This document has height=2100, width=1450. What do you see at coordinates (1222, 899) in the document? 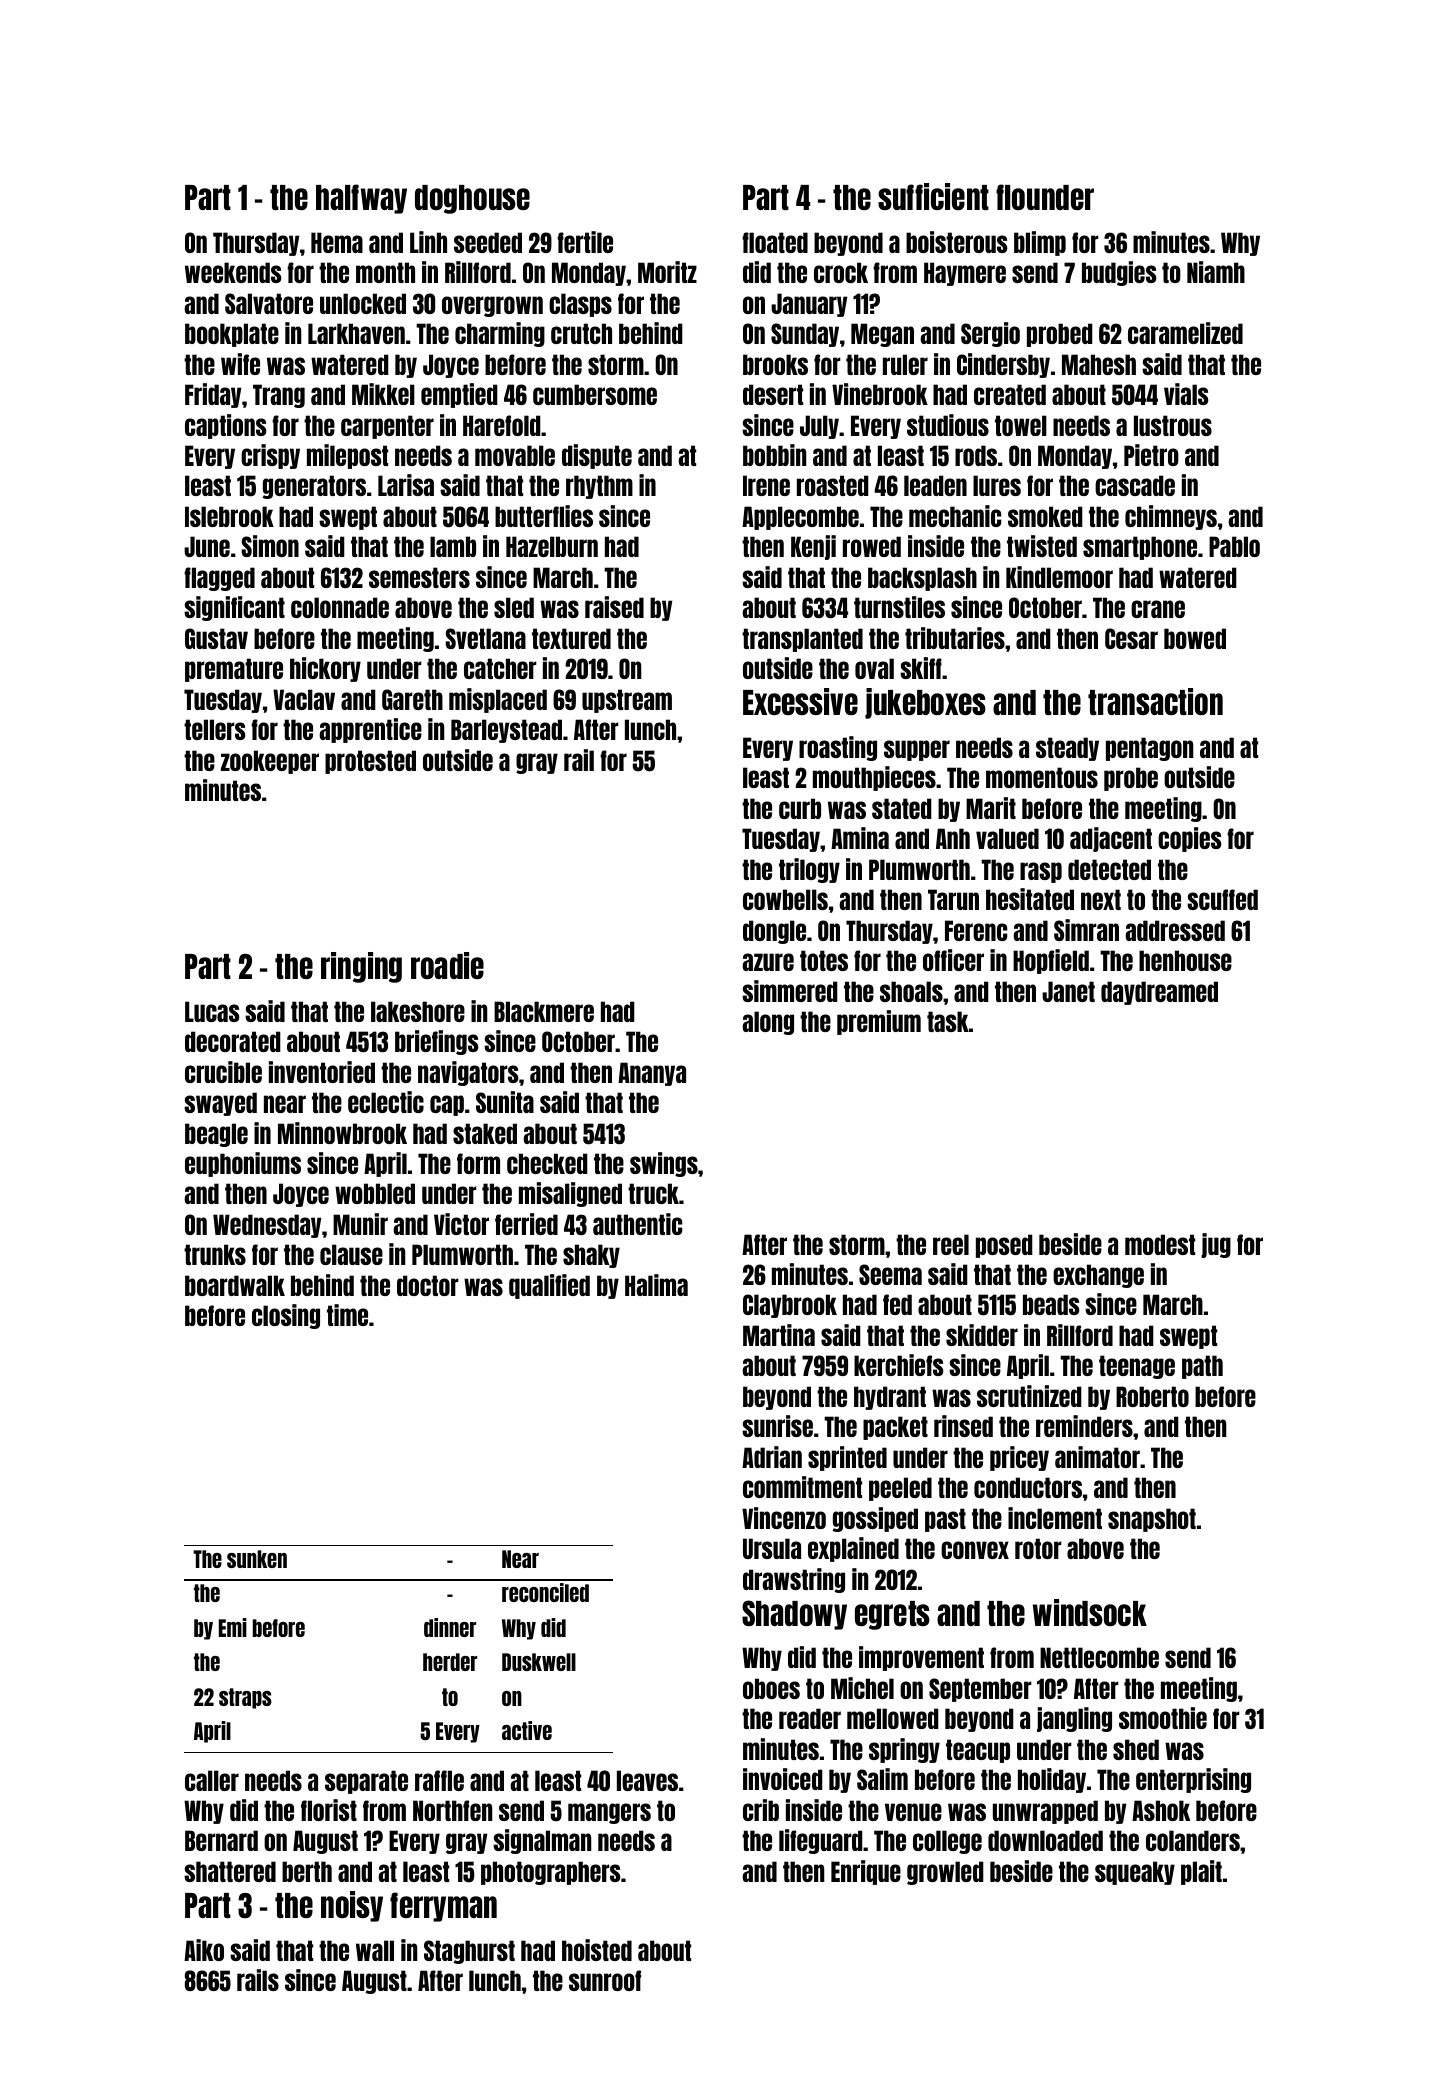
I see `scuffed` at bounding box center [1222, 899].
